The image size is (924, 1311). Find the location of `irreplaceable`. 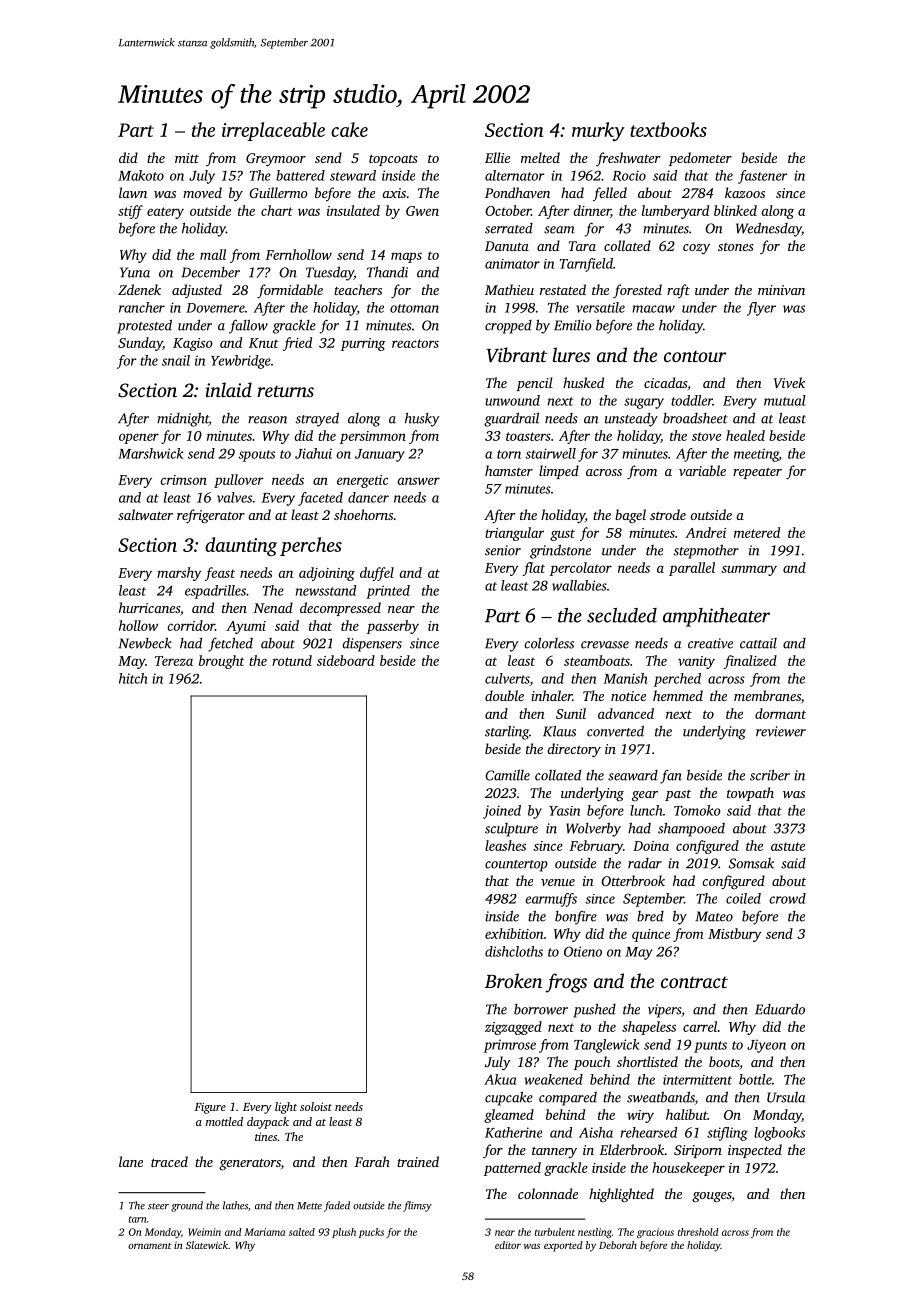

irreplaceable is located at coordinates (273, 131).
